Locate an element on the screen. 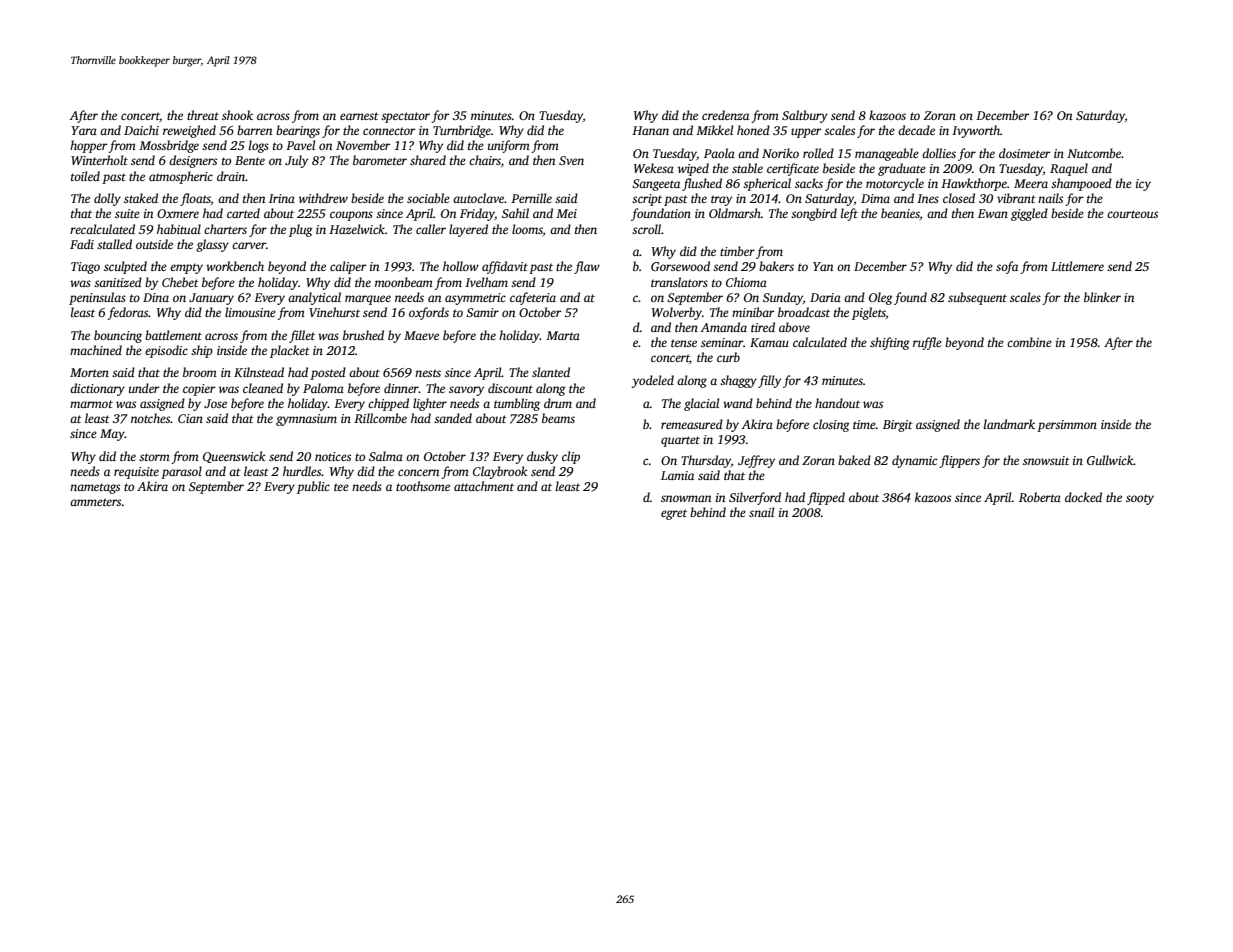  ammeters is located at coordinates (95, 502).
